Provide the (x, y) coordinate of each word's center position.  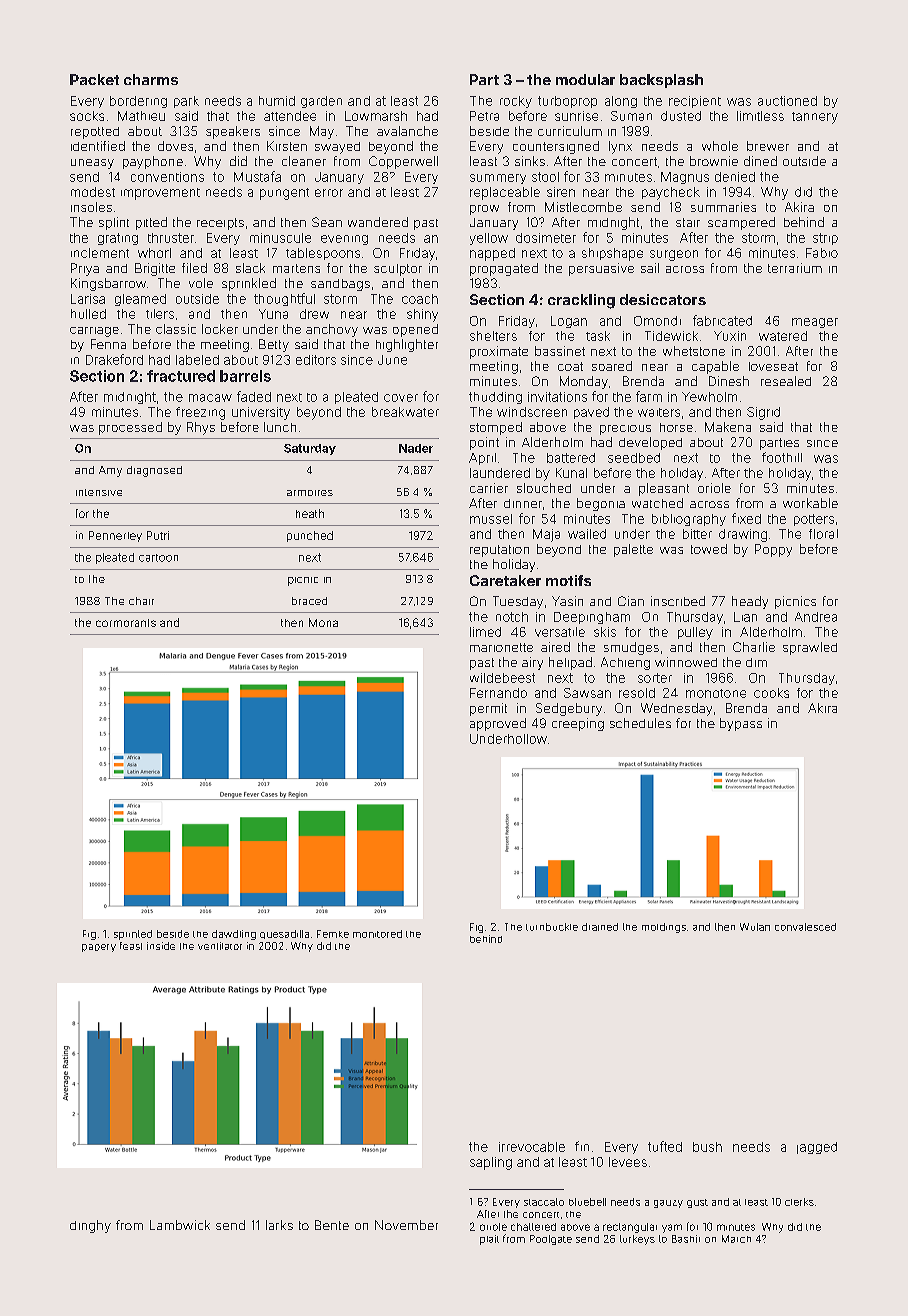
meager (815, 323)
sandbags (340, 285)
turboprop (567, 102)
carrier (489, 488)
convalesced (805, 927)
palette (633, 550)
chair (141, 601)
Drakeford (114, 359)
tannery (815, 118)
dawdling (234, 935)
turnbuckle (552, 927)
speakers (233, 132)
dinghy (90, 1226)
